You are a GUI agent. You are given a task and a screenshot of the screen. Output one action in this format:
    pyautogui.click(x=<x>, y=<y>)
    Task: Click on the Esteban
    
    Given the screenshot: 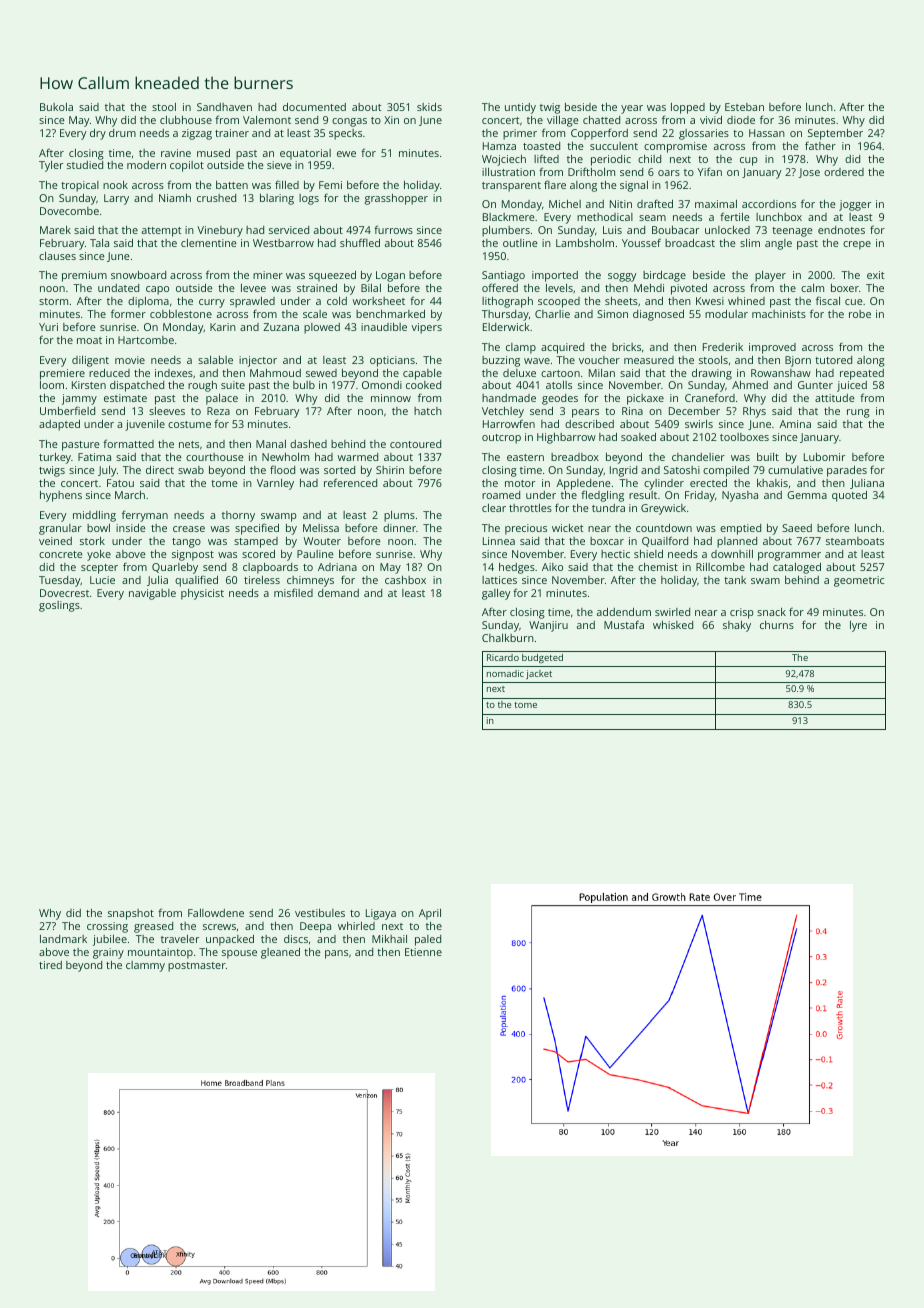 What is the action you would take?
    pyautogui.click(x=744, y=107)
